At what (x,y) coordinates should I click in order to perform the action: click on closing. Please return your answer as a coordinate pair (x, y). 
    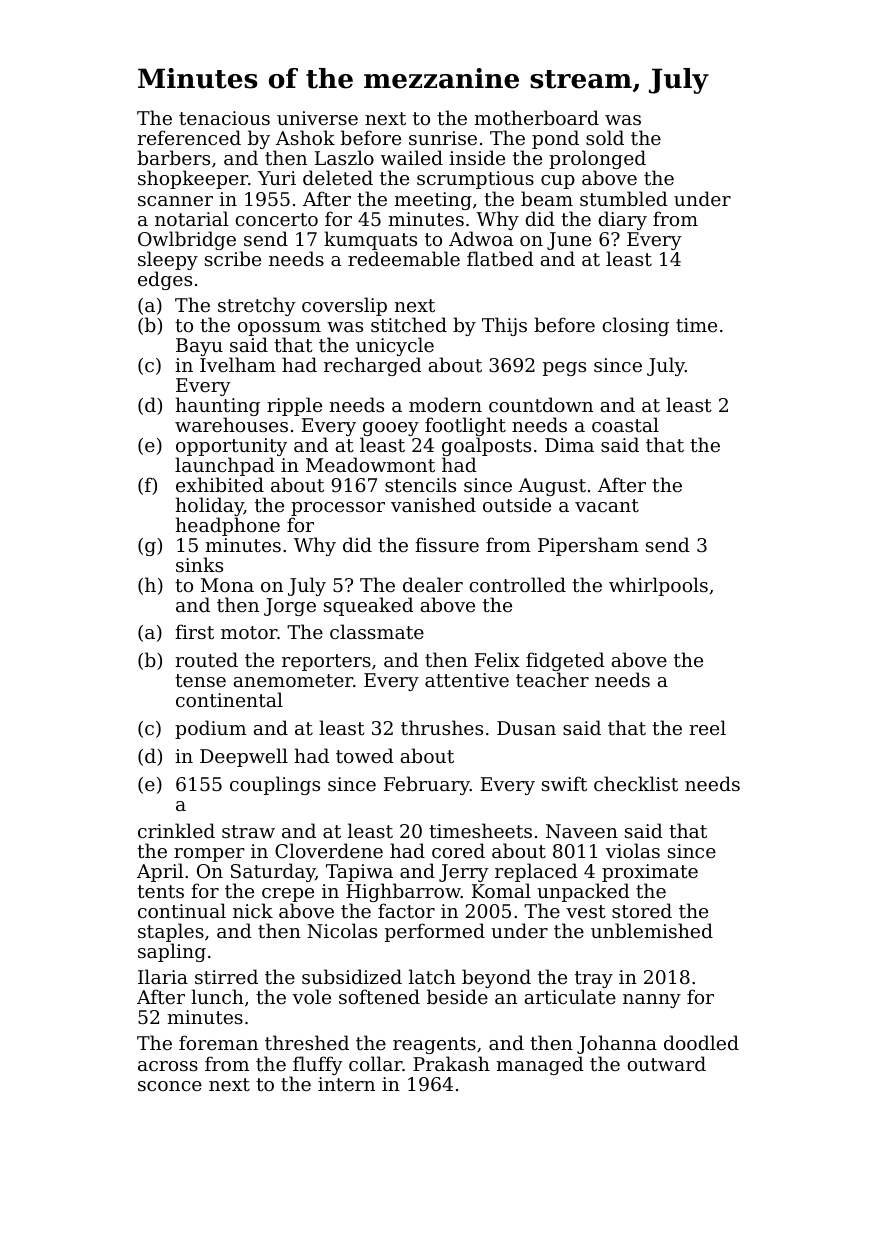
    Looking at the image, I should click on (635, 326).
